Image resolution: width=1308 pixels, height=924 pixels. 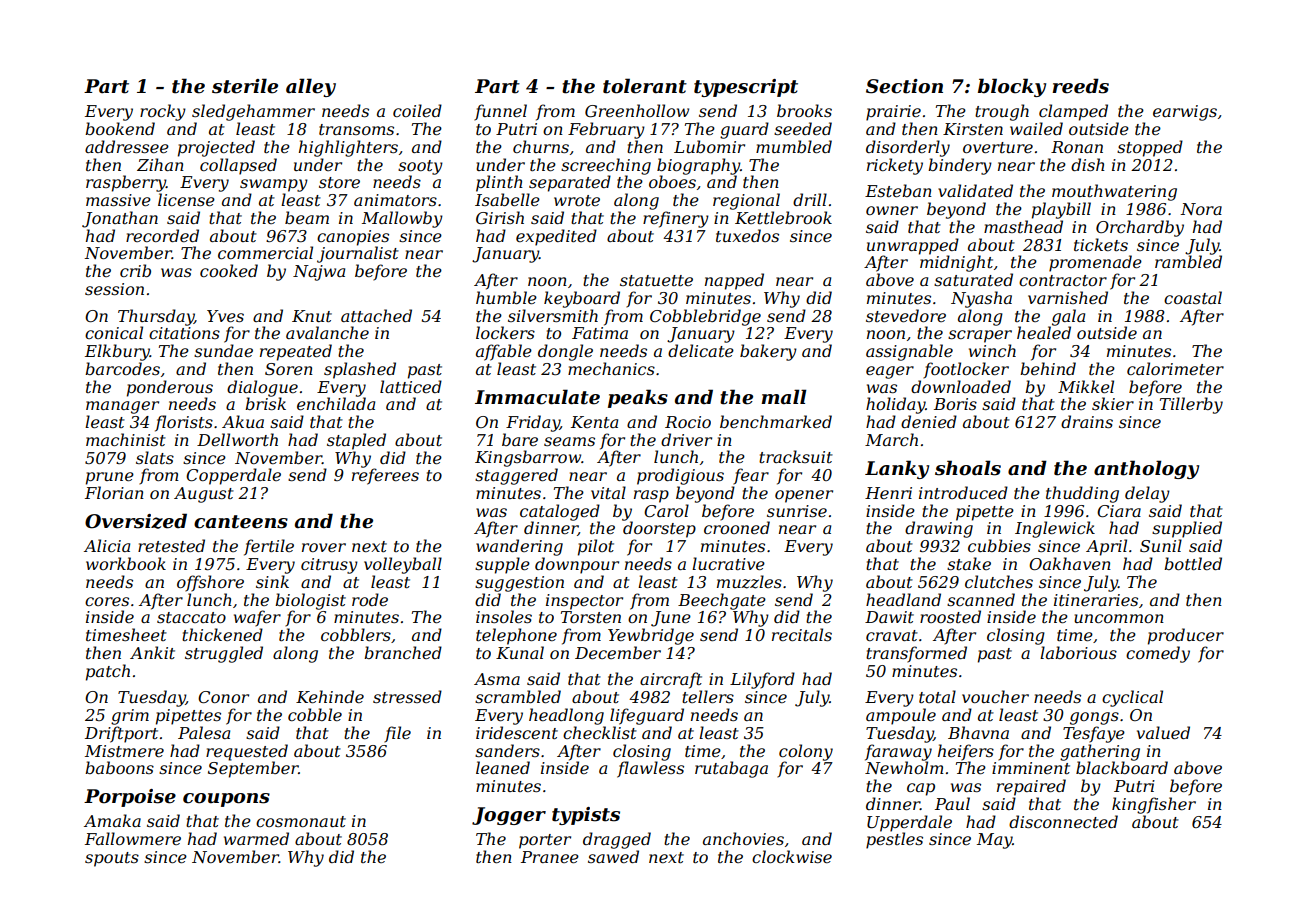 What do you see at coordinates (112, 820) in the page?
I see `Amaka` at bounding box center [112, 820].
